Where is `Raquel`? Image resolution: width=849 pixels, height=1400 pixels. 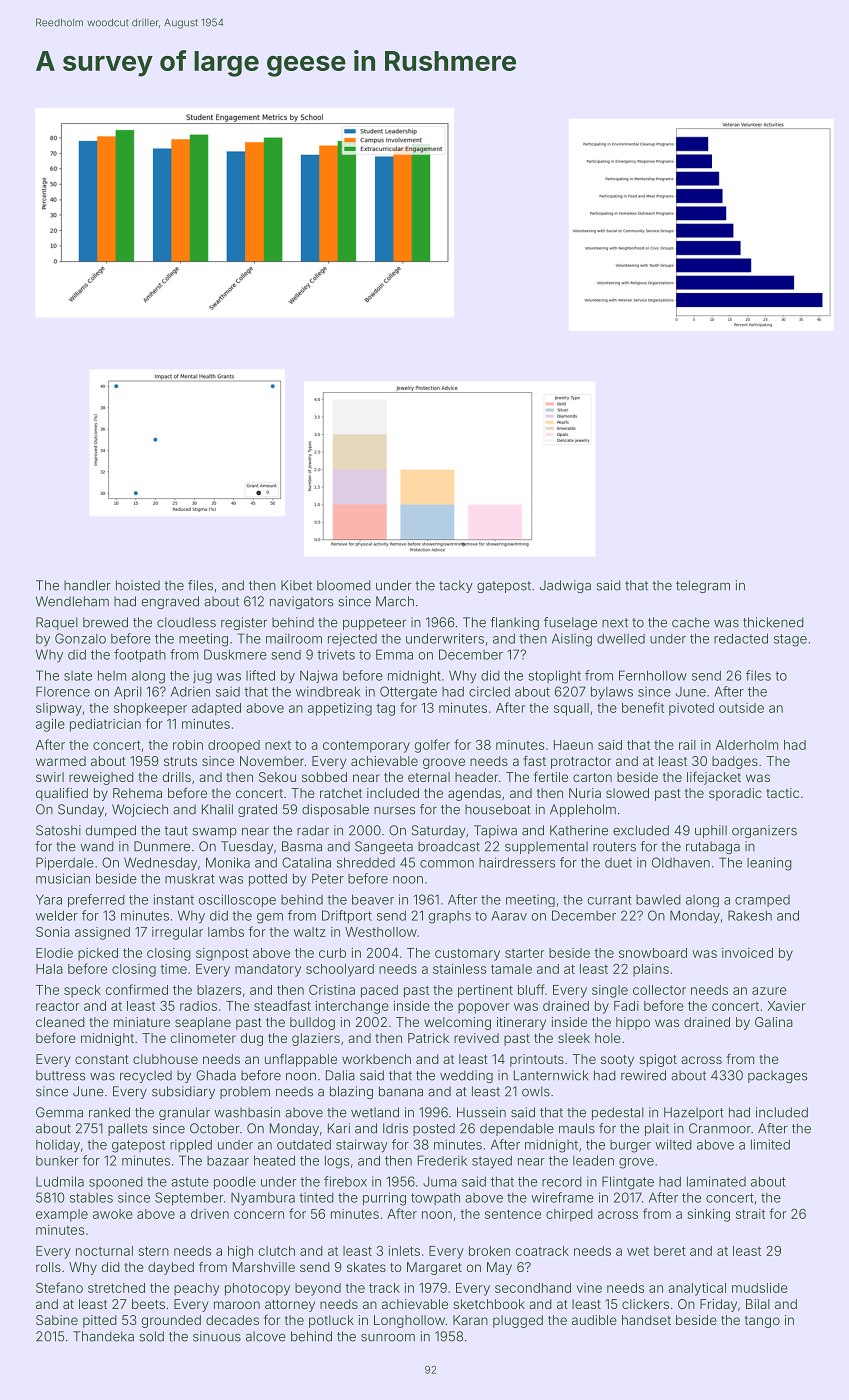
Raquel is located at coordinates (57, 623).
